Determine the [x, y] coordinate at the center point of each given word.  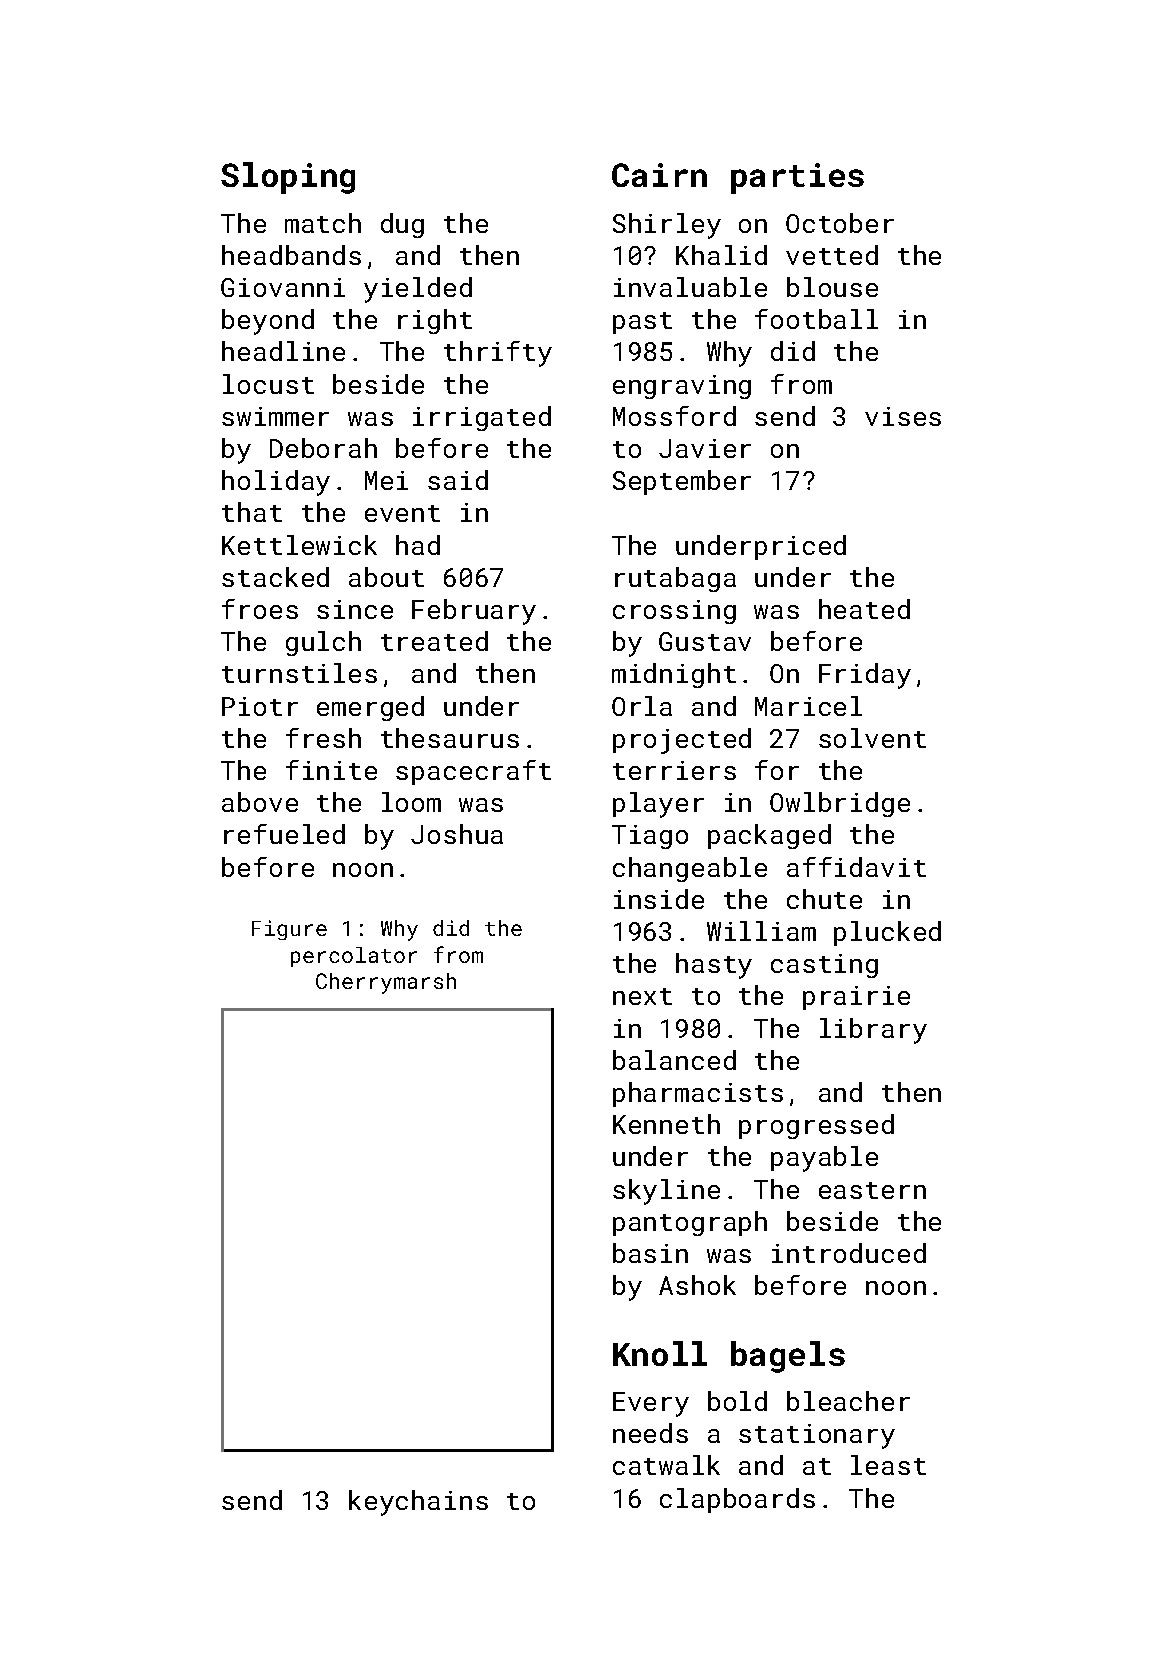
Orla [642, 706]
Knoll [660, 1353]
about [386, 577]
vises [903, 416]
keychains [418, 1503]
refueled [284, 834]
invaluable [690, 287]
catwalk [666, 1465]
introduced [849, 1253]
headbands [291, 255]
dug [402, 225]
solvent [872, 738]
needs [650, 1433]
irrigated [482, 418]
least [888, 1465]
